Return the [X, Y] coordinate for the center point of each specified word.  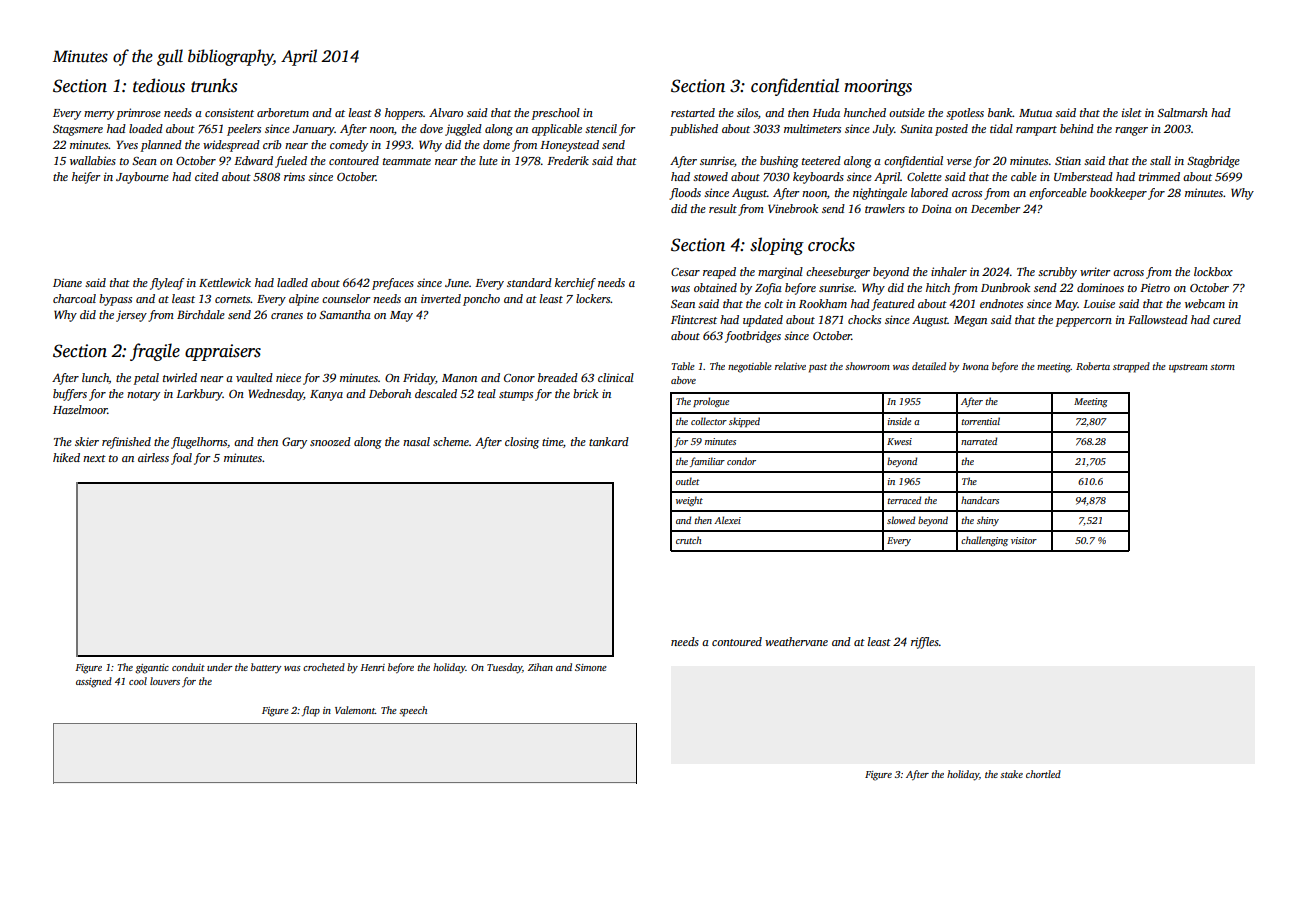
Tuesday [504, 668]
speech [413, 711]
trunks [214, 85]
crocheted [324, 667]
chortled [1043, 774]
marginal [780, 273]
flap [311, 711]
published [694, 130]
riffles [925, 643]
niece [288, 377]
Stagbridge [1213, 162]
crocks [831, 244]
